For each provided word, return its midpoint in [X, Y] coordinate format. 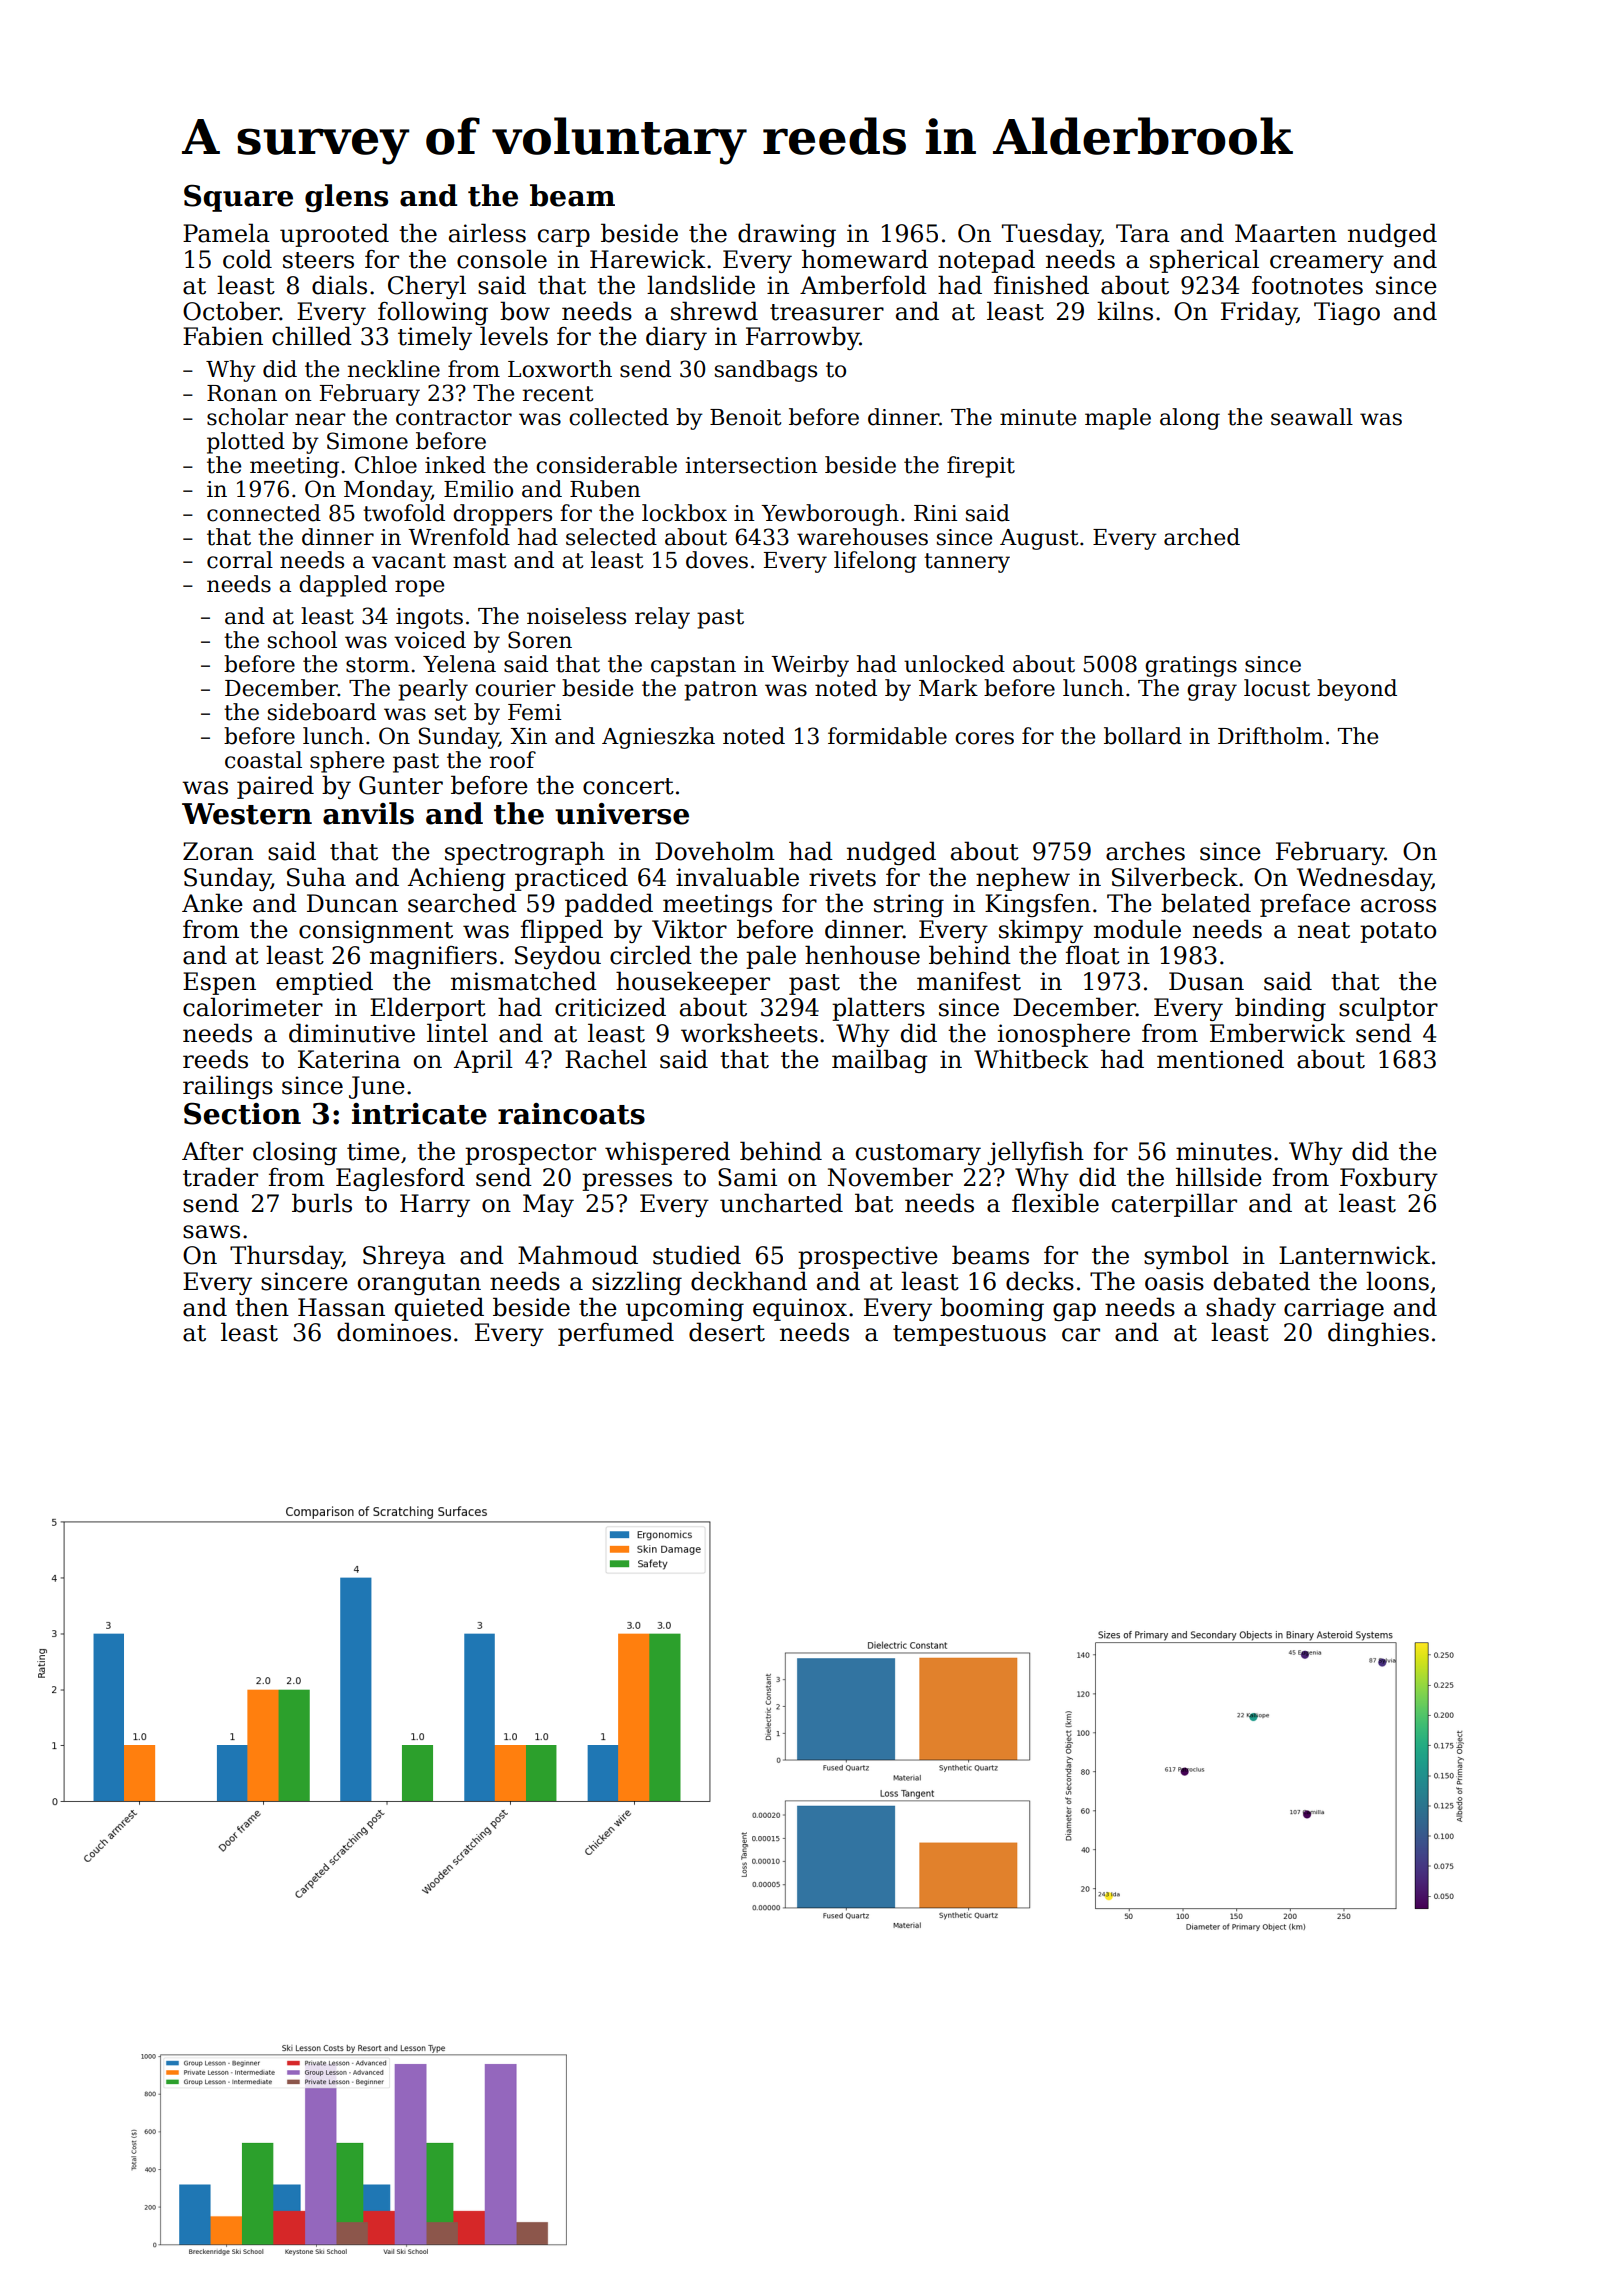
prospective [868, 1257]
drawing [787, 235]
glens [346, 198]
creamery [1327, 264]
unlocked [954, 664]
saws [211, 1232]
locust [1277, 688]
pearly [433, 690]
